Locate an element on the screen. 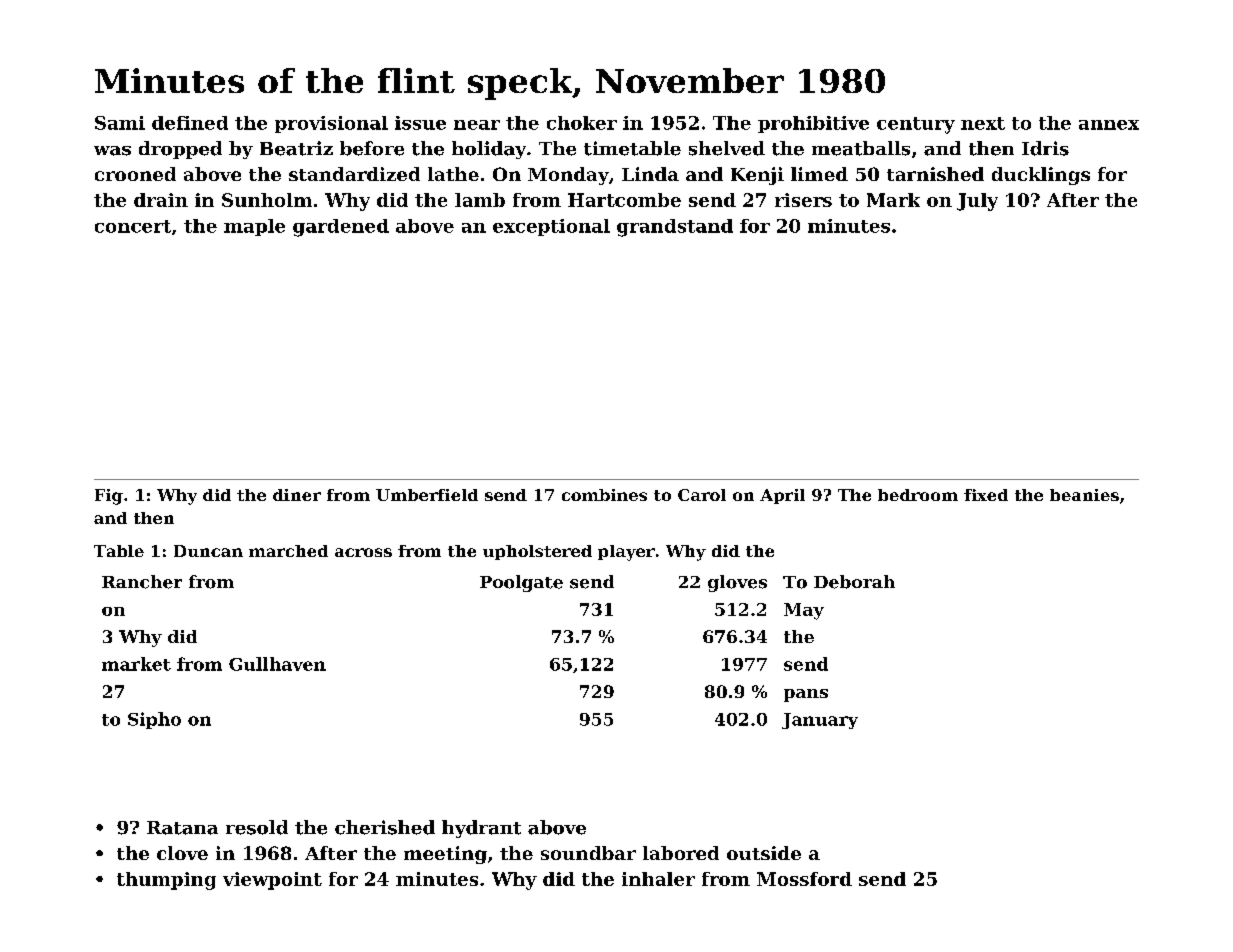  Duncan is located at coordinates (208, 551).
